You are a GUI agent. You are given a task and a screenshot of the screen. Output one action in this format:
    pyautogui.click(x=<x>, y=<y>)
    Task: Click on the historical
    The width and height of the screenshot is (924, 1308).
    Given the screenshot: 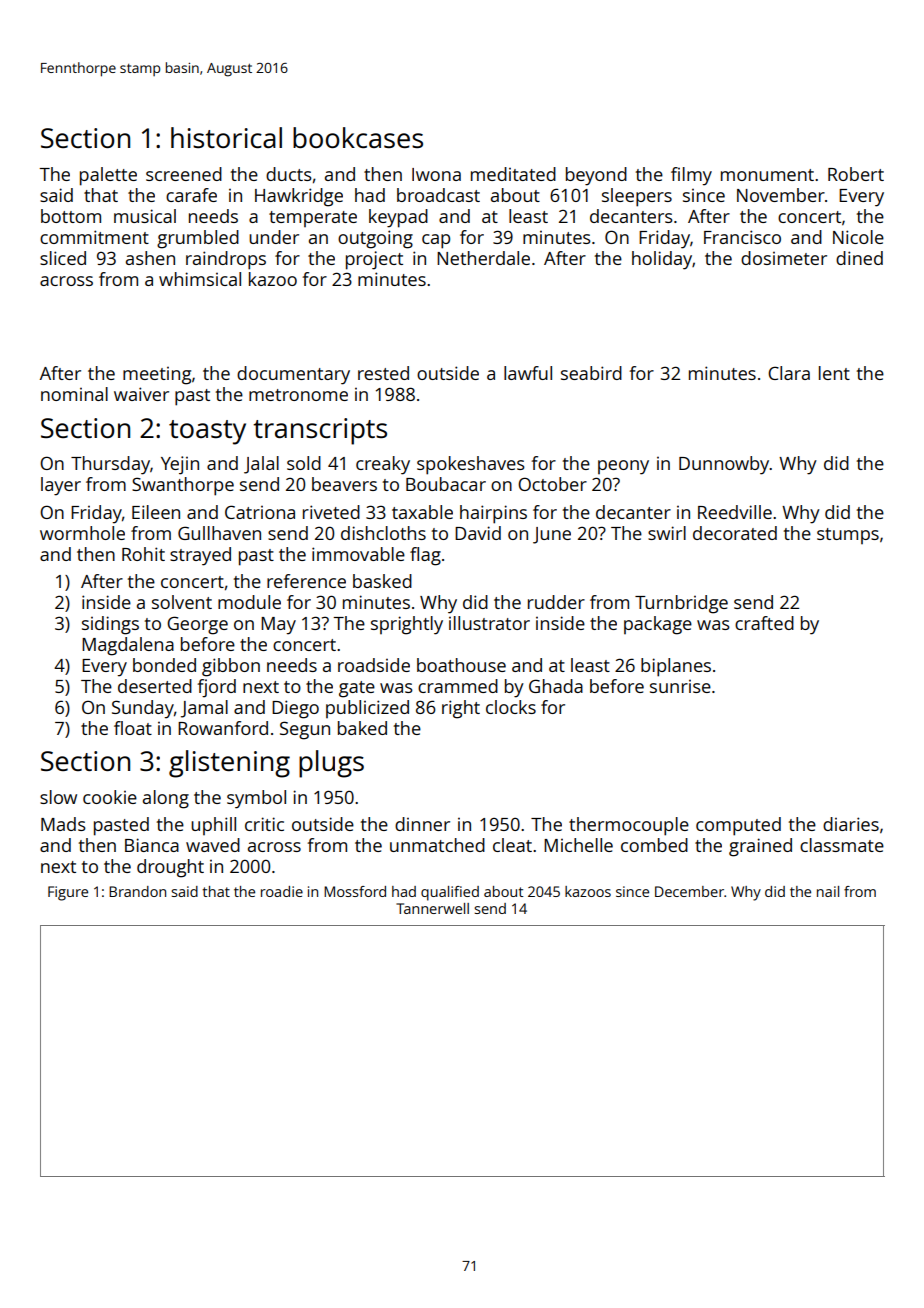 What is the action you would take?
    pyautogui.click(x=226, y=137)
